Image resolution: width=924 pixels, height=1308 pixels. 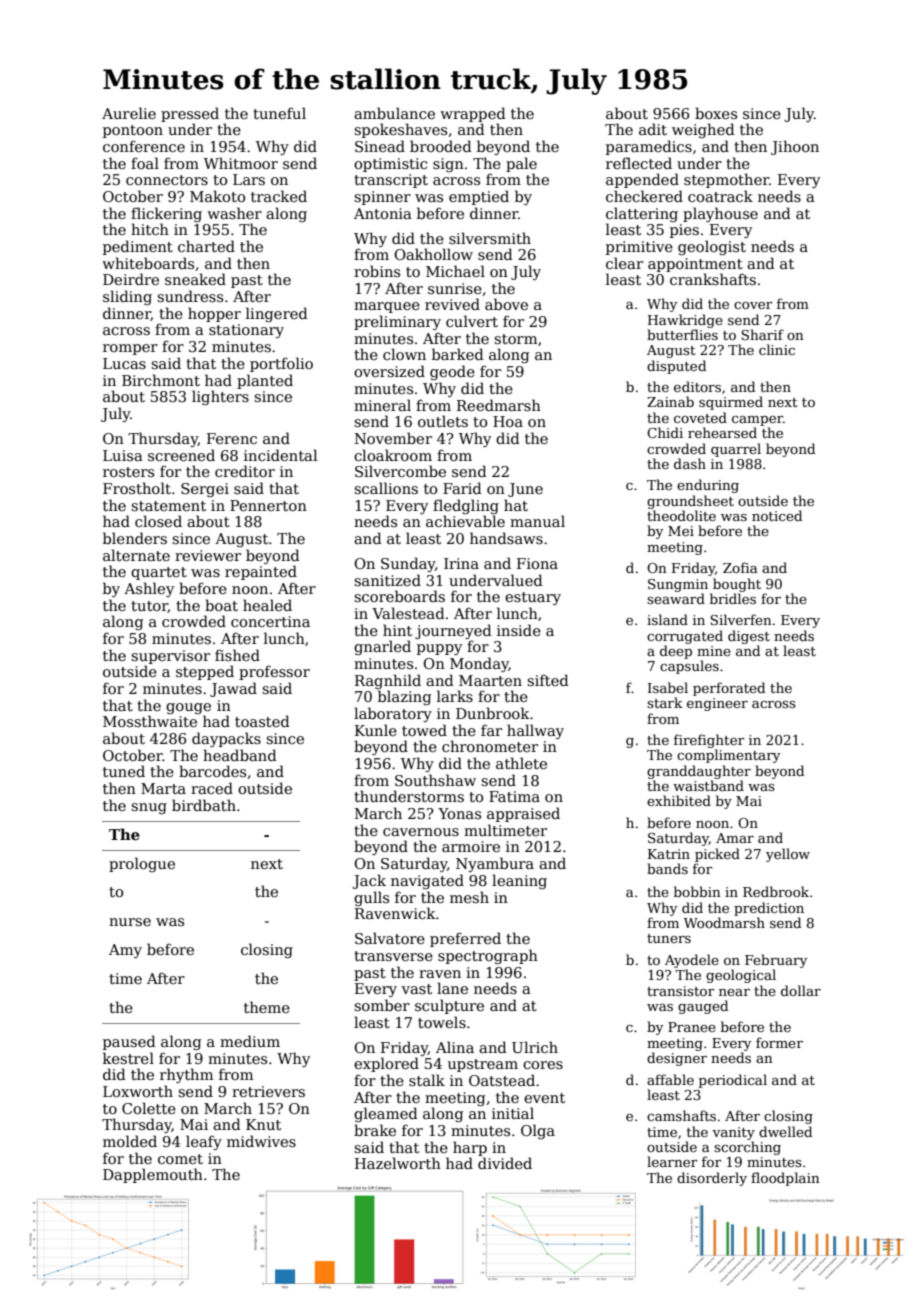 I want to click on Dapplemouth, so click(x=153, y=1175).
